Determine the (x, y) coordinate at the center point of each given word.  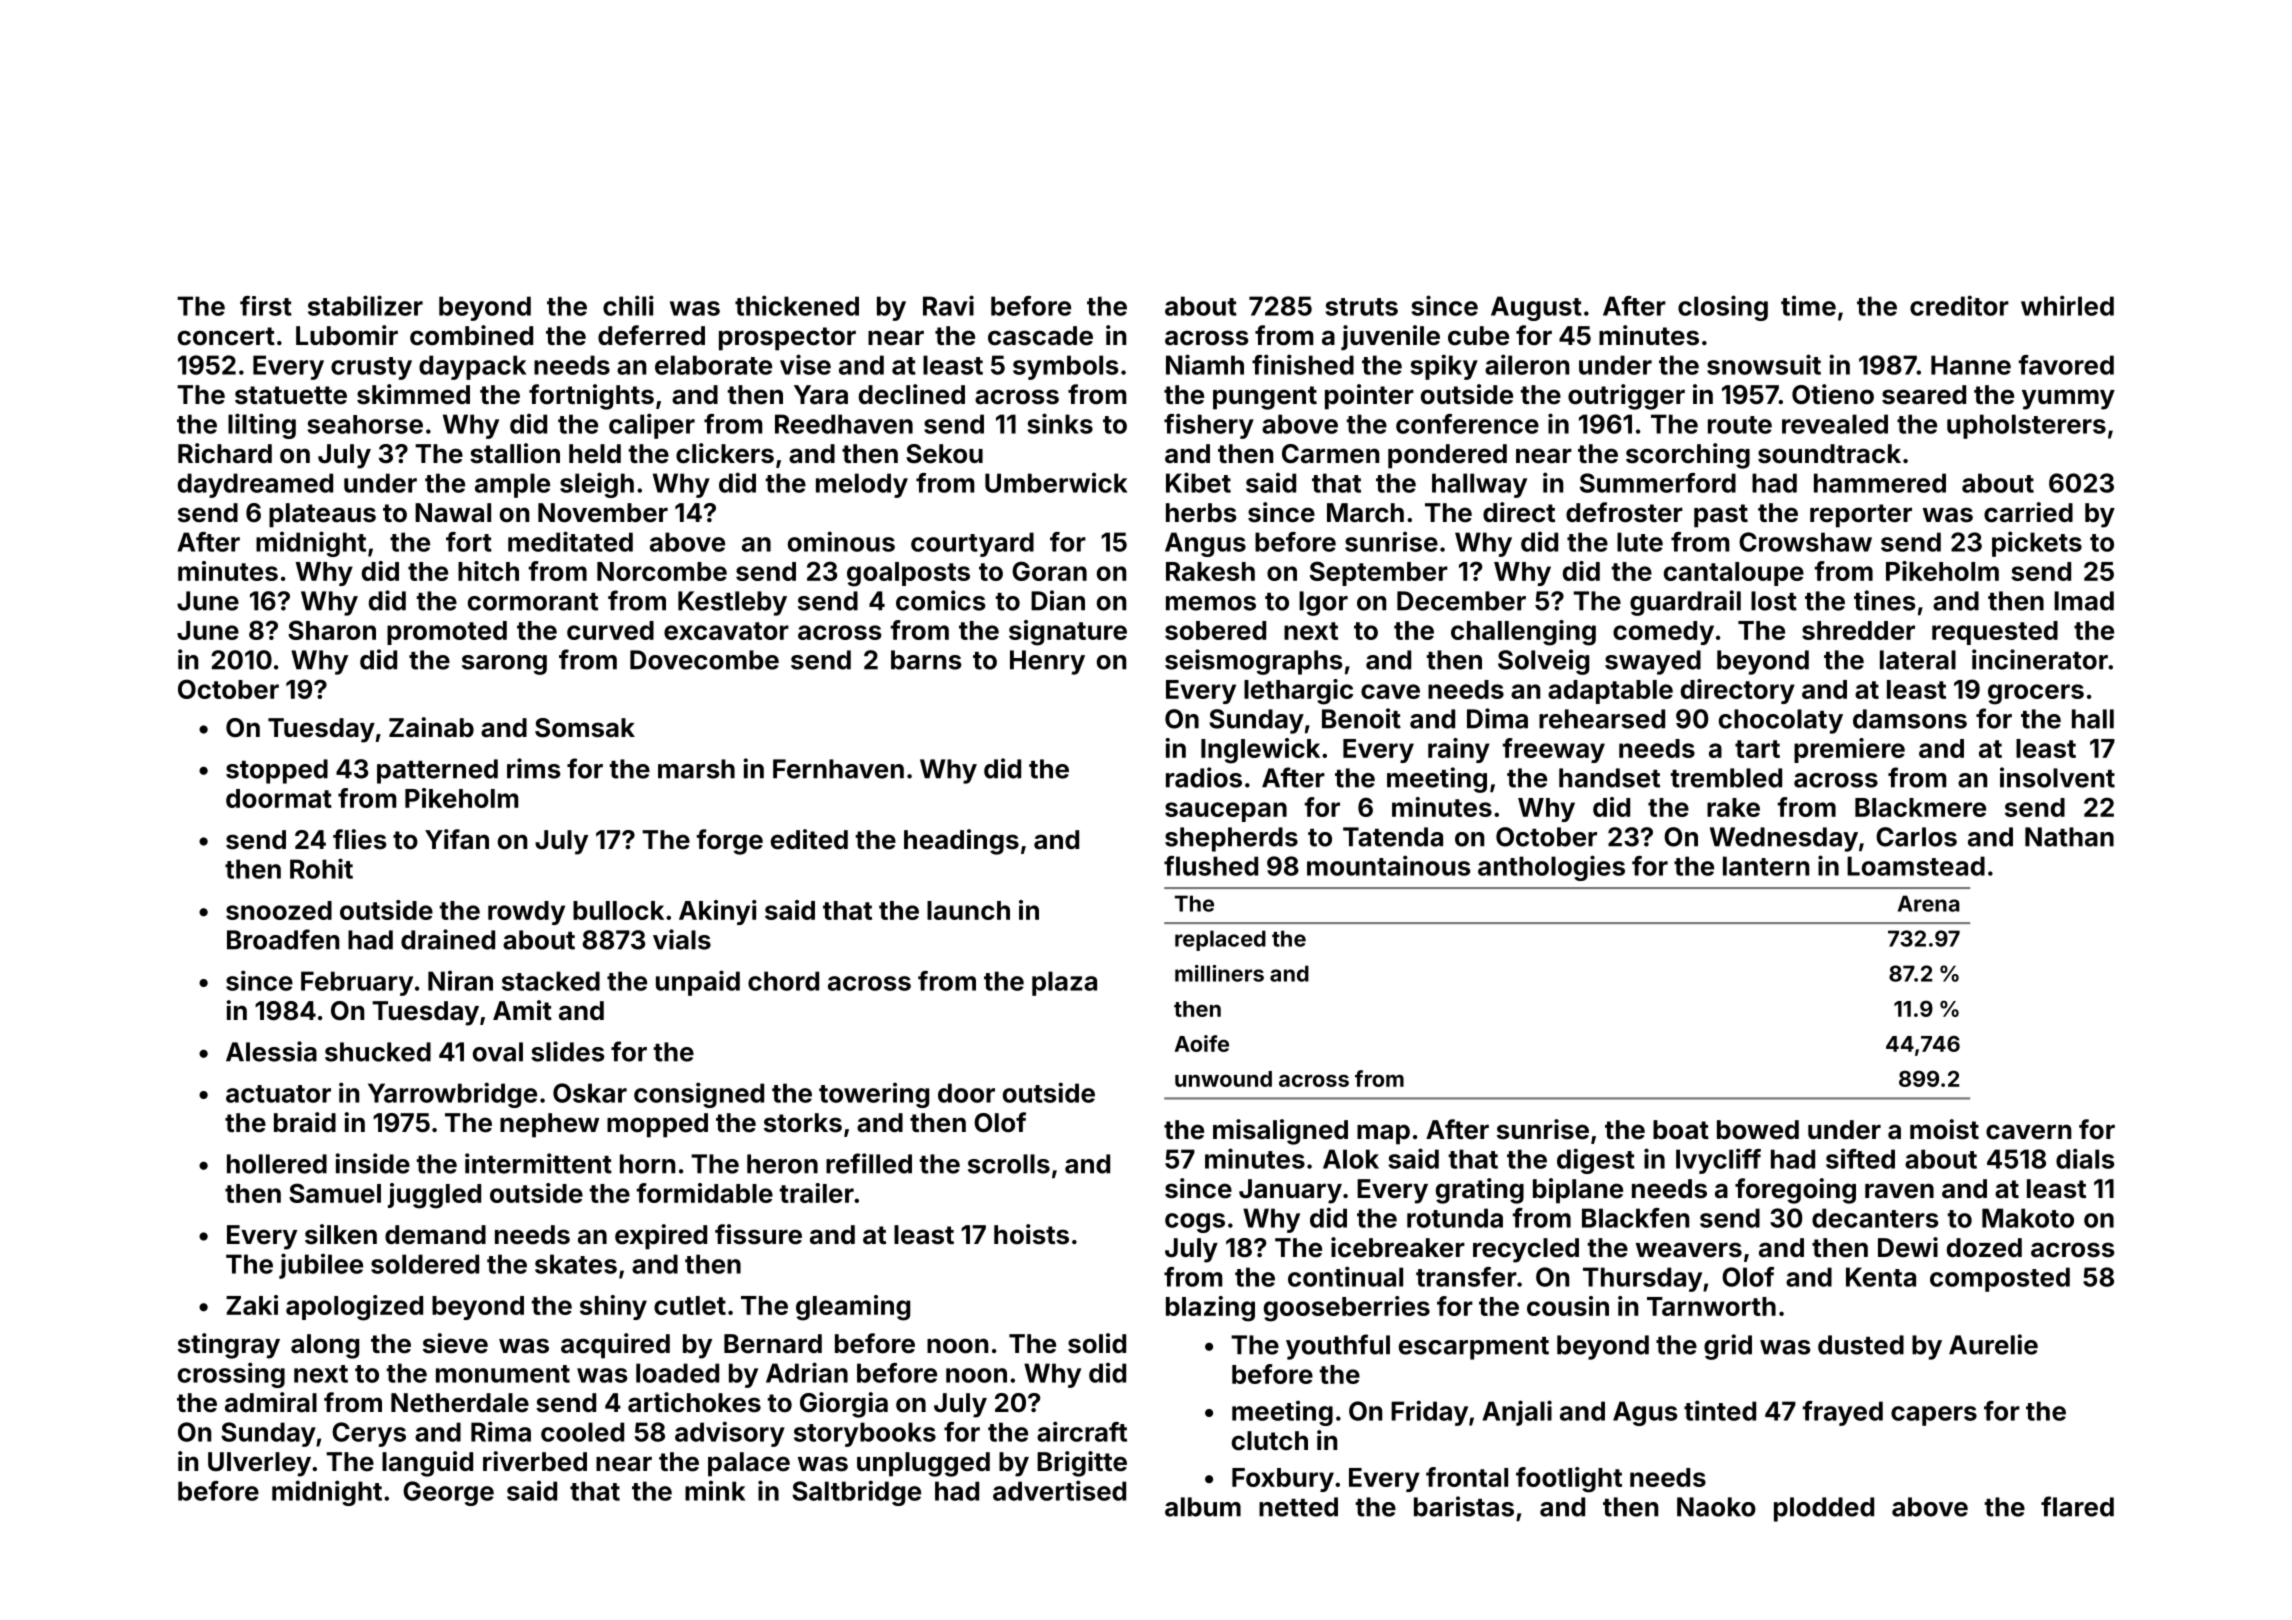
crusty (371, 368)
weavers (1689, 1250)
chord (783, 981)
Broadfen (283, 939)
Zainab (431, 727)
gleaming (853, 1308)
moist (1944, 1129)
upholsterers (2026, 426)
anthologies (1551, 868)
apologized (354, 1308)
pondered (1447, 456)
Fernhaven (838, 769)
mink (715, 1490)
